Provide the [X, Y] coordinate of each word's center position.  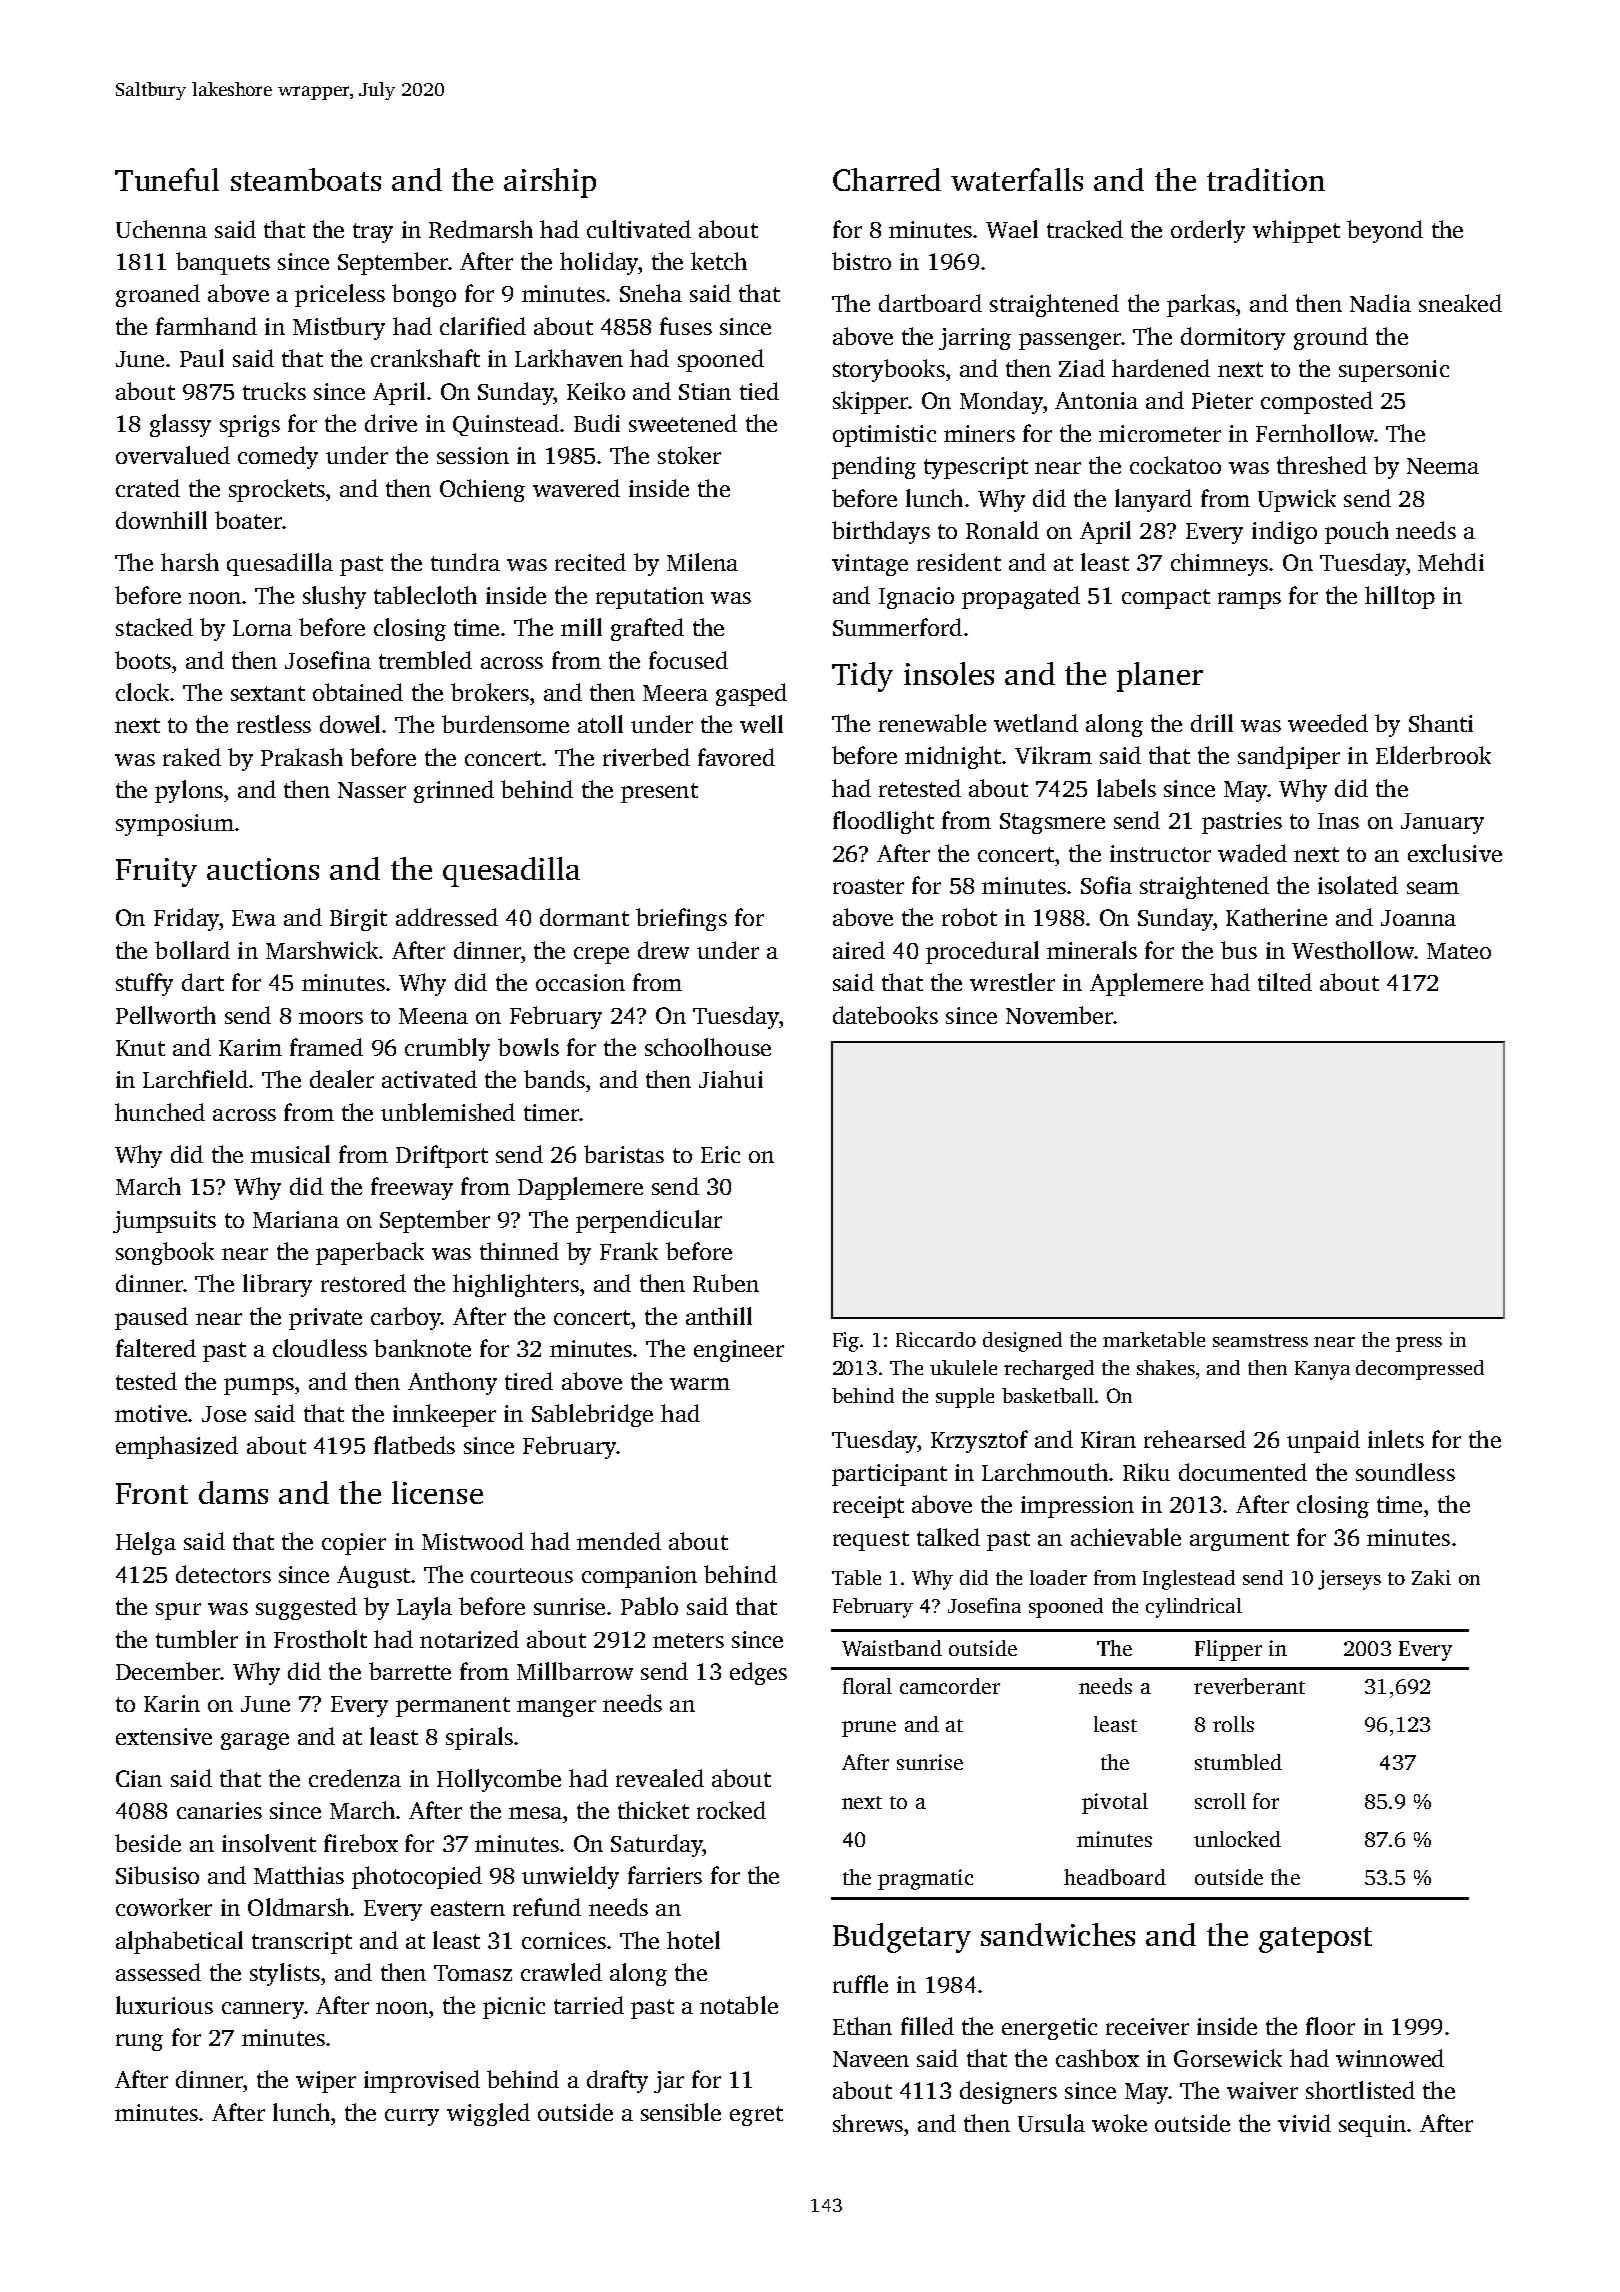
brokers [490, 692]
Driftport [442, 1156]
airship [550, 183]
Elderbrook [1433, 755]
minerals [1092, 950]
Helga [146, 1543]
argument [1239, 1541]
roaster [868, 886]
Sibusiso [157, 1875]
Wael [1012, 229]
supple [965, 1398]
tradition [1266, 179]
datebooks [885, 1015]
